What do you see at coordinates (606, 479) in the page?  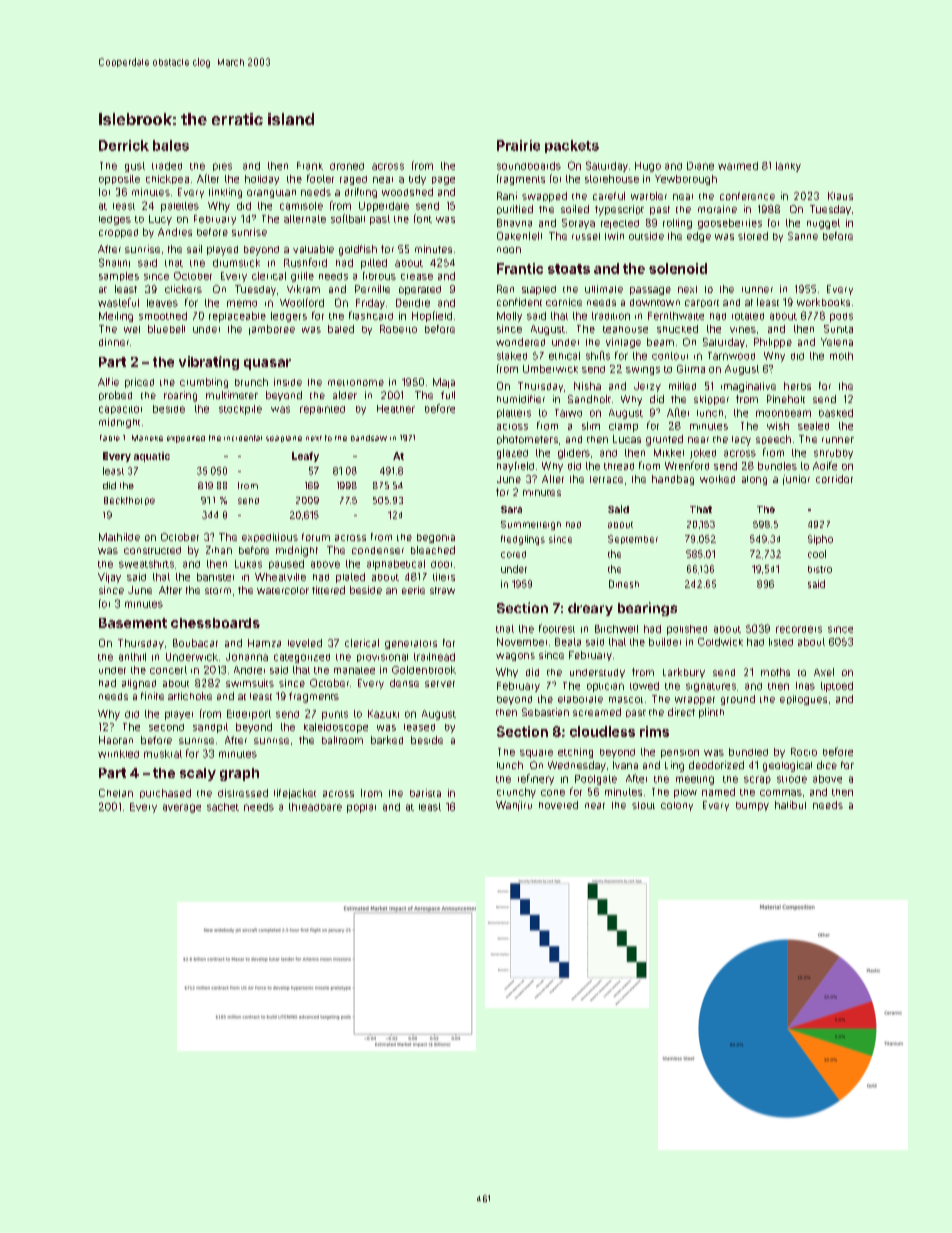 I see `terrace` at bounding box center [606, 479].
